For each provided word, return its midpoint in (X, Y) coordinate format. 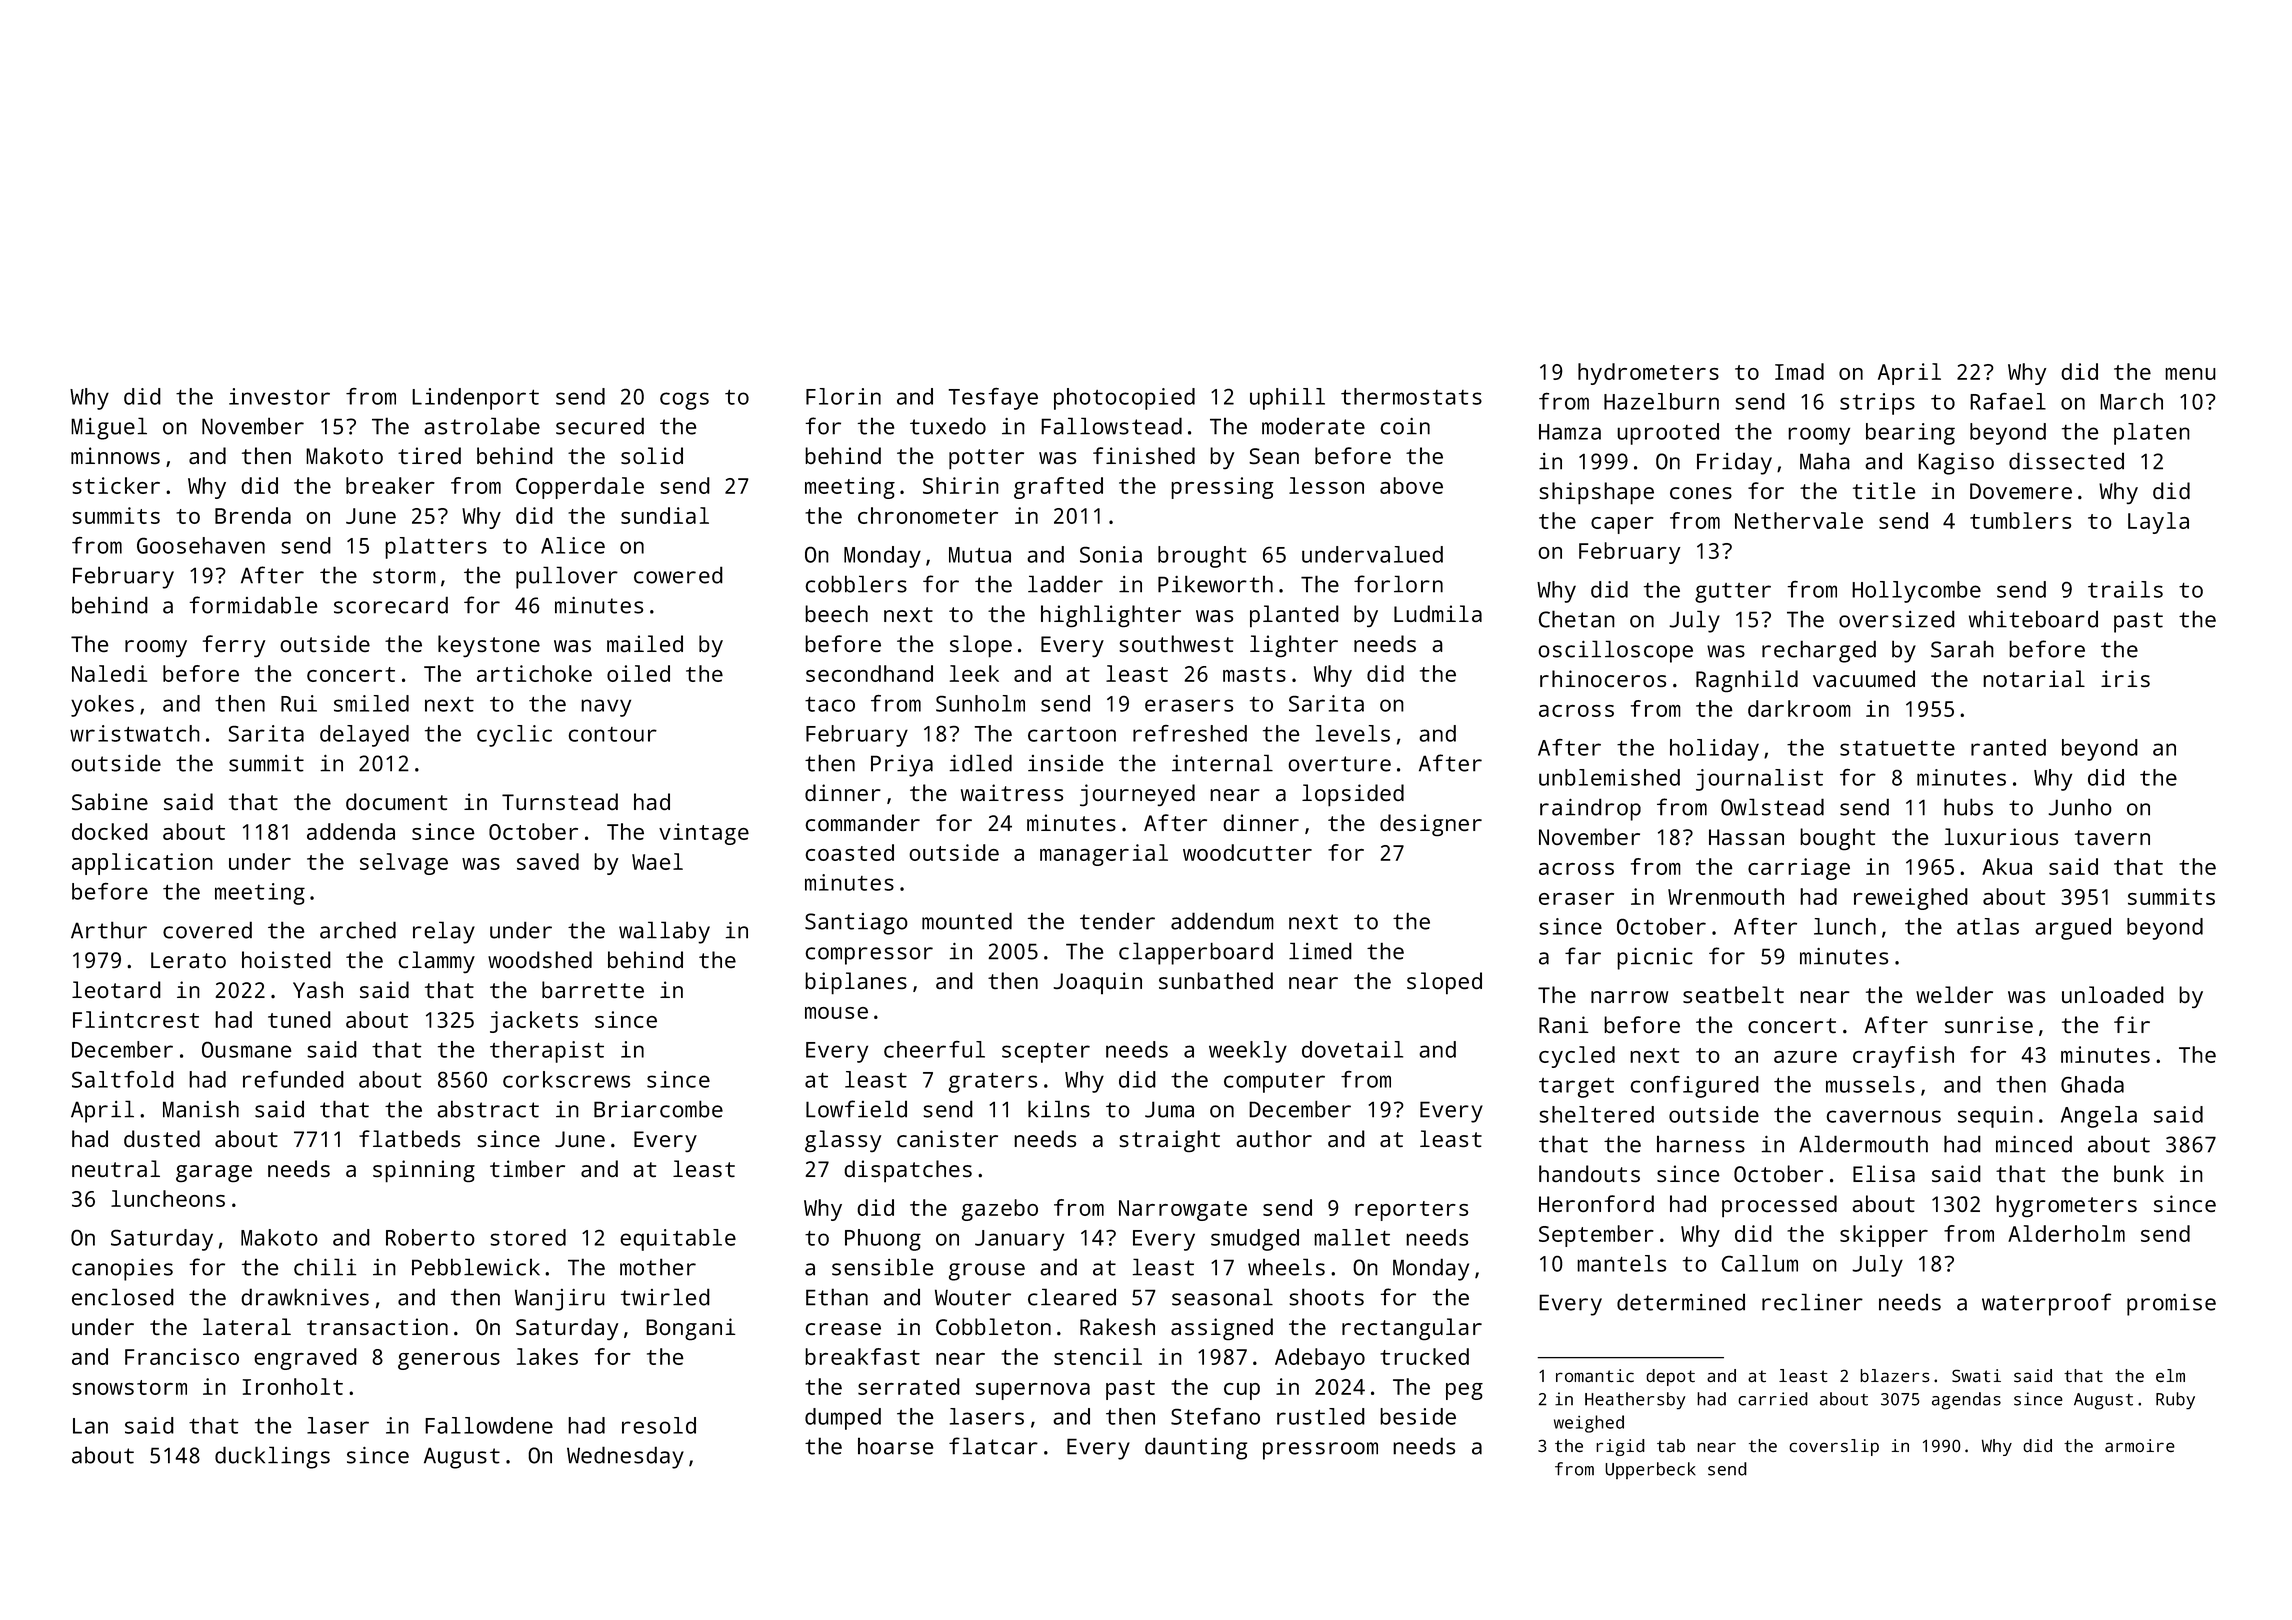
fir (2132, 1024)
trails (2125, 589)
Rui (299, 703)
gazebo (1000, 1210)
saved (548, 861)
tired (429, 455)
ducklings (272, 1457)
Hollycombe (1916, 592)
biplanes (856, 983)
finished (1144, 455)
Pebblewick (476, 1267)
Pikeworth (1215, 584)
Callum (1760, 1263)
